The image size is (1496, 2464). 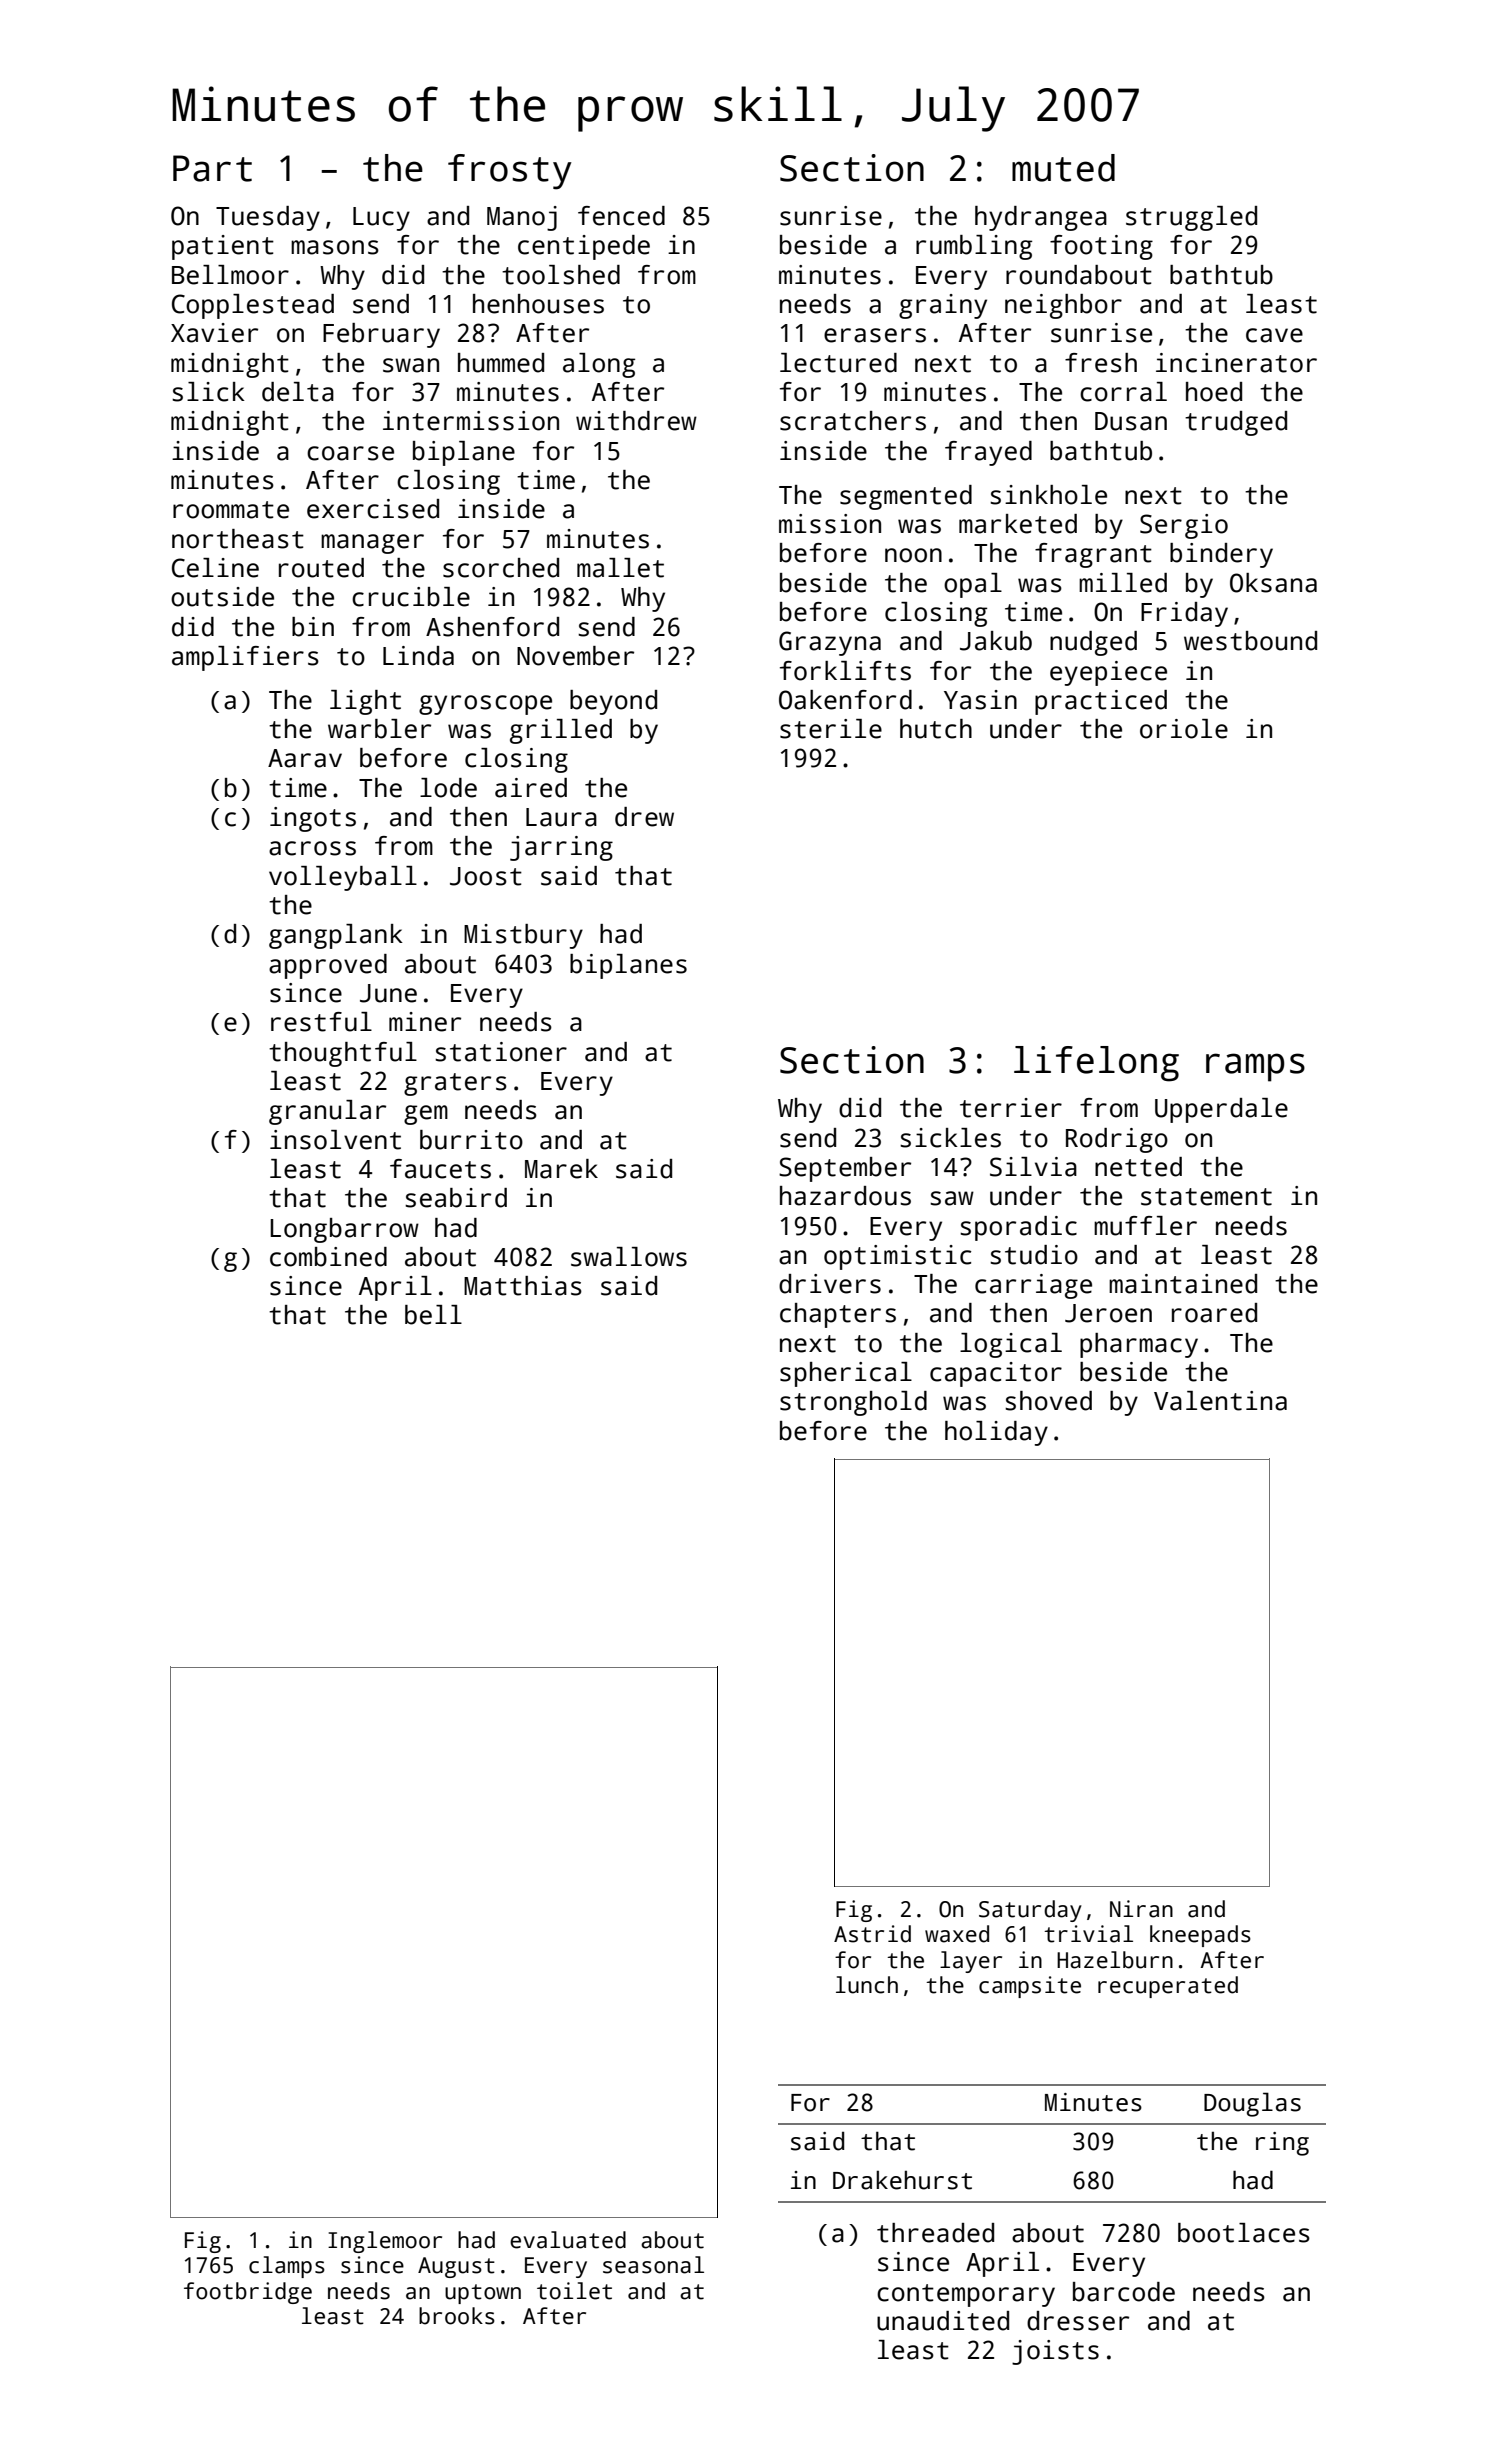 I want to click on footbridge, so click(x=248, y=2293).
